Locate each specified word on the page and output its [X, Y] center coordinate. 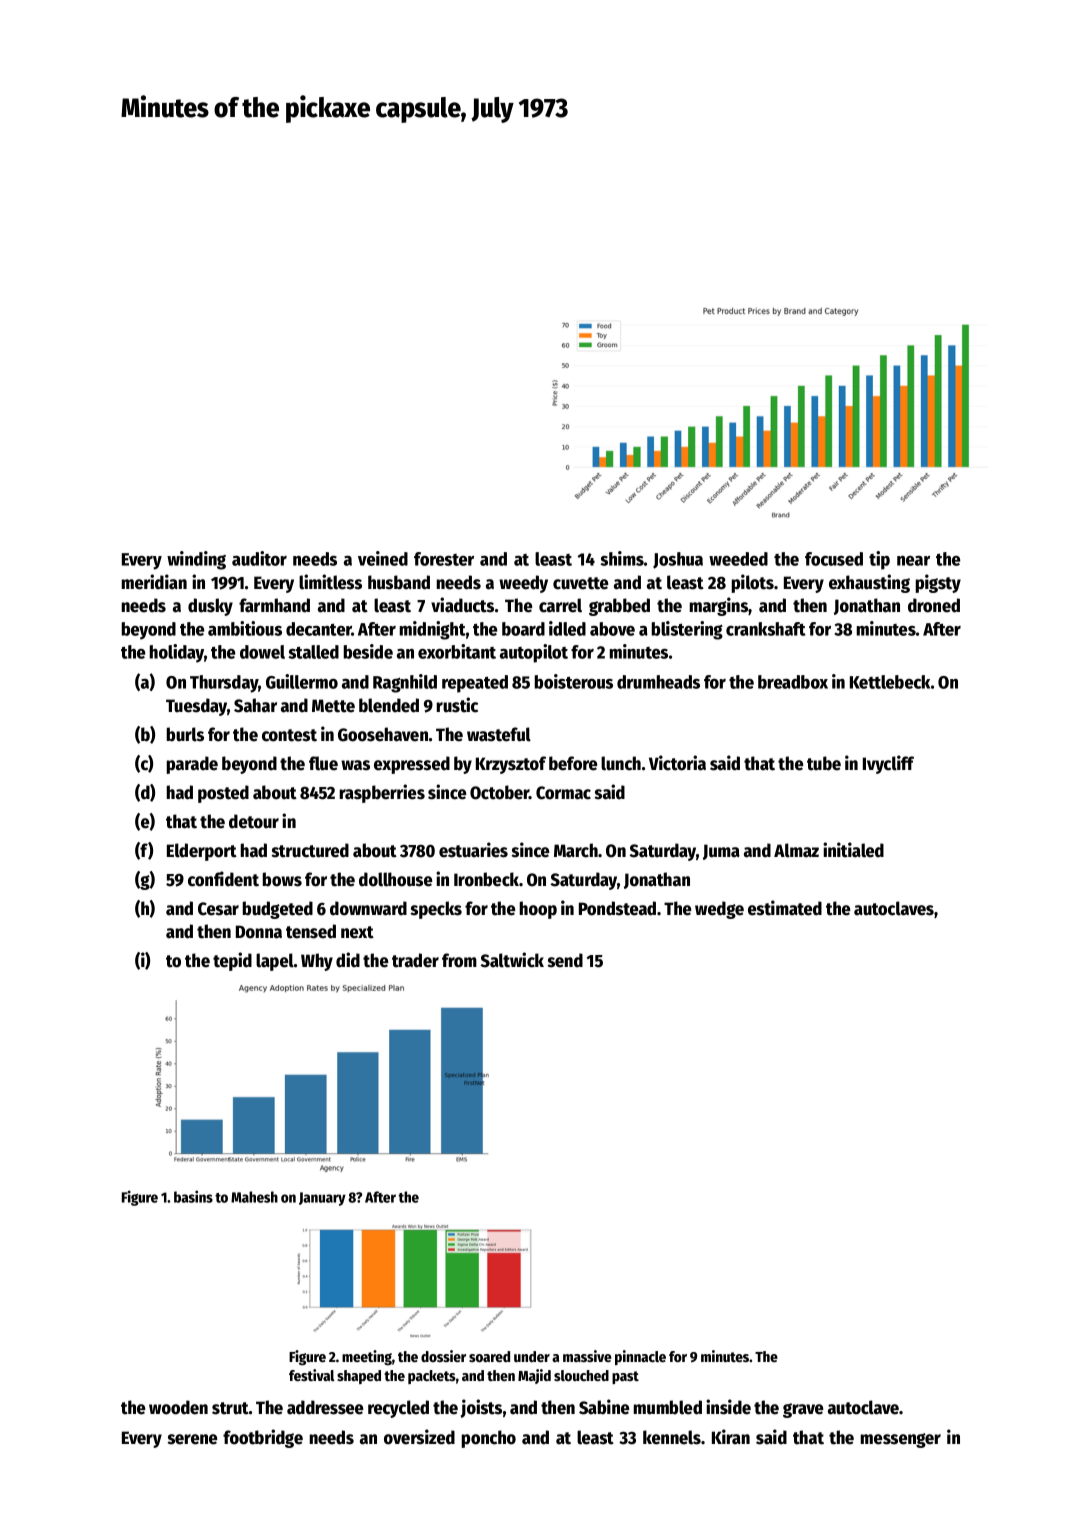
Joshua [678, 560]
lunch [621, 763]
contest [289, 735]
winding [196, 560]
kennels [672, 1437]
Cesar [218, 909]
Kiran [731, 1437]
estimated [785, 908]
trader [415, 960]
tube [824, 763]
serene [192, 1439]
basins [193, 1196]
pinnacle [640, 1357]
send [565, 960]
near [913, 561]
